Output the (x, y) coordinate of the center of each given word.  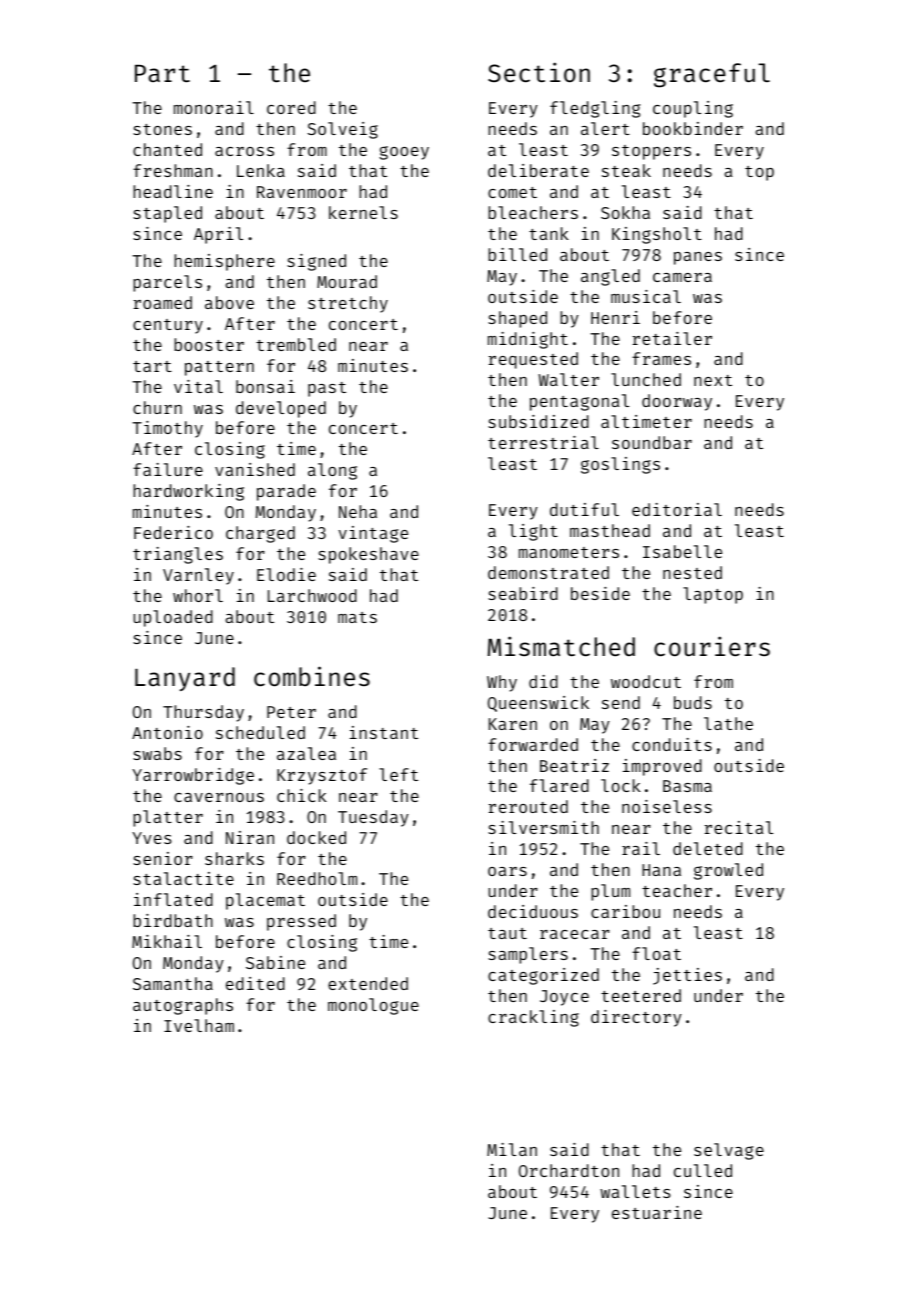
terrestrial (543, 442)
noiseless (667, 806)
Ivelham (199, 1025)
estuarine (657, 1212)
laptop (713, 595)
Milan (512, 1149)
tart (152, 366)
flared (559, 785)
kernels (363, 212)
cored (291, 107)
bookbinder (693, 128)
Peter (291, 712)
